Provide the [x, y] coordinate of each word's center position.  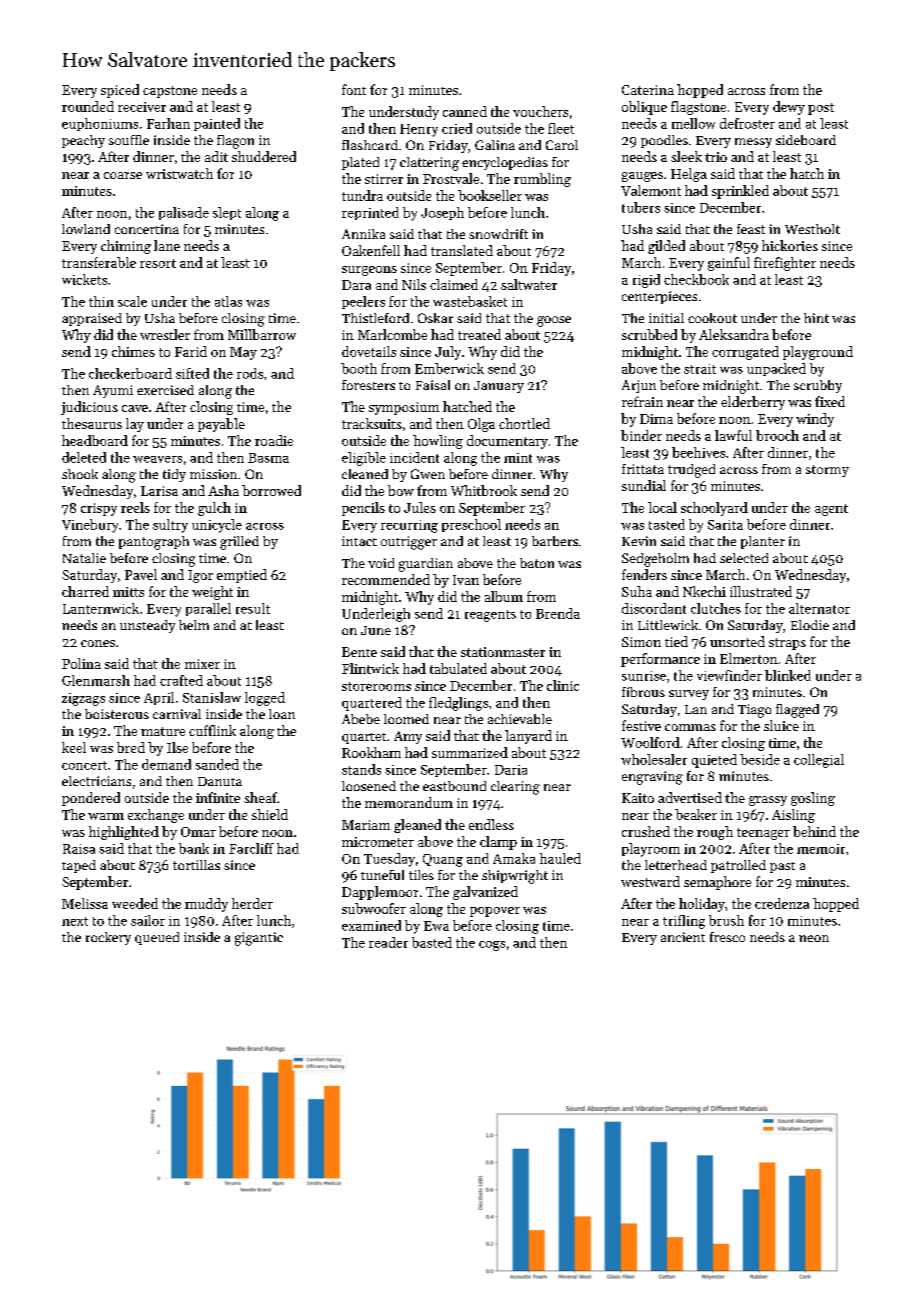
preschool [471, 525]
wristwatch [179, 173]
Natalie [84, 558]
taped [79, 866]
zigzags [83, 699]
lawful [733, 435]
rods [250, 373]
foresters [368, 385]
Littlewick [668, 625]
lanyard [528, 737]
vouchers [540, 111]
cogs [492, 946]
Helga [689, 175]
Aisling [793, 816]
